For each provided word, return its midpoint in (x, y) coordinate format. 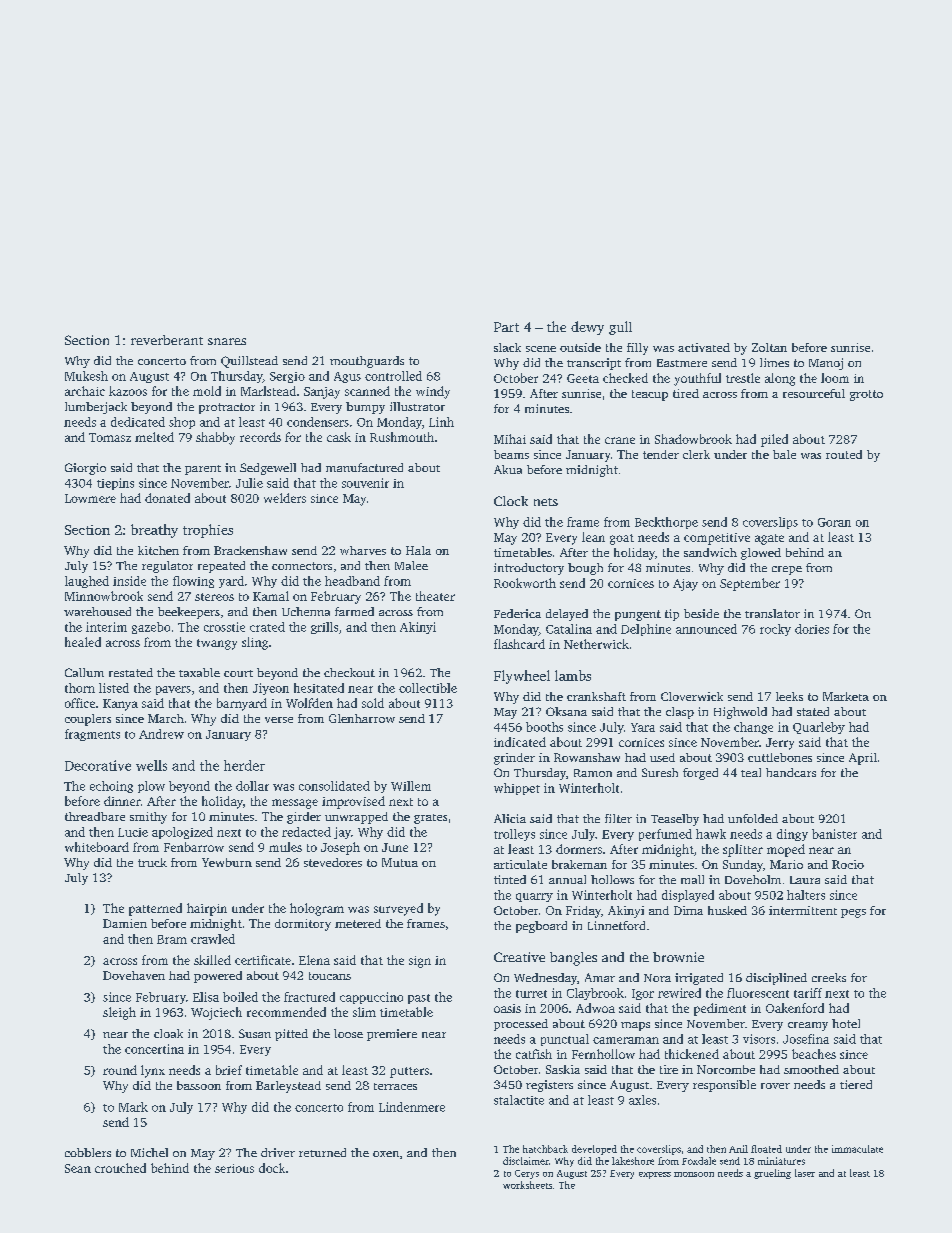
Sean (78, 1168)
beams (511, 454)
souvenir (365, 483)
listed (114, 688)
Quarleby (819, 728)
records (260, 437)
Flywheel (522, 677)
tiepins (115, 484)
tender (661, 454)
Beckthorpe (666, 523)
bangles (573, 959)
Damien (125, 923)
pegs (853, 913)
